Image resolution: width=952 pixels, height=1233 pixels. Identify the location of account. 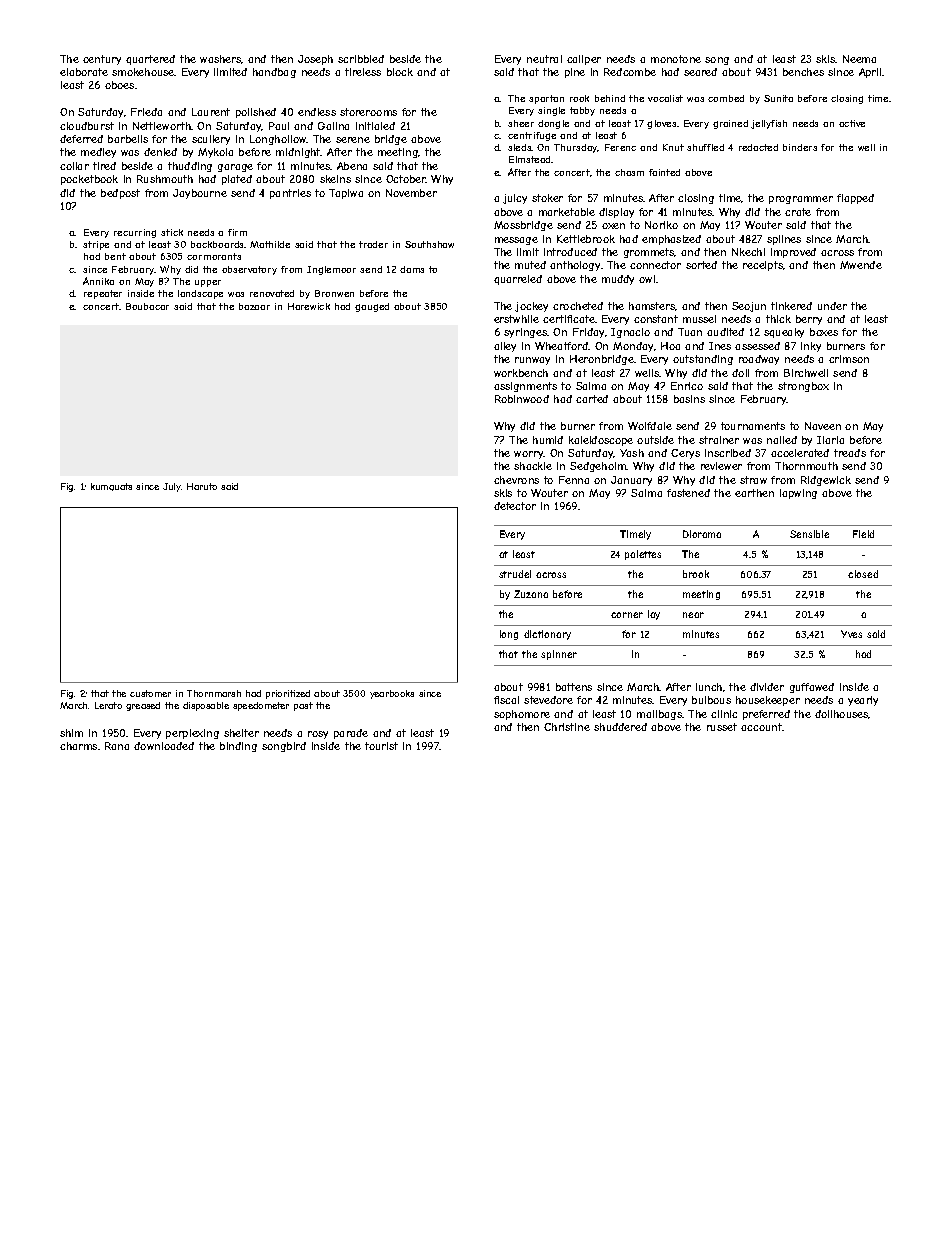
(761, 727).
